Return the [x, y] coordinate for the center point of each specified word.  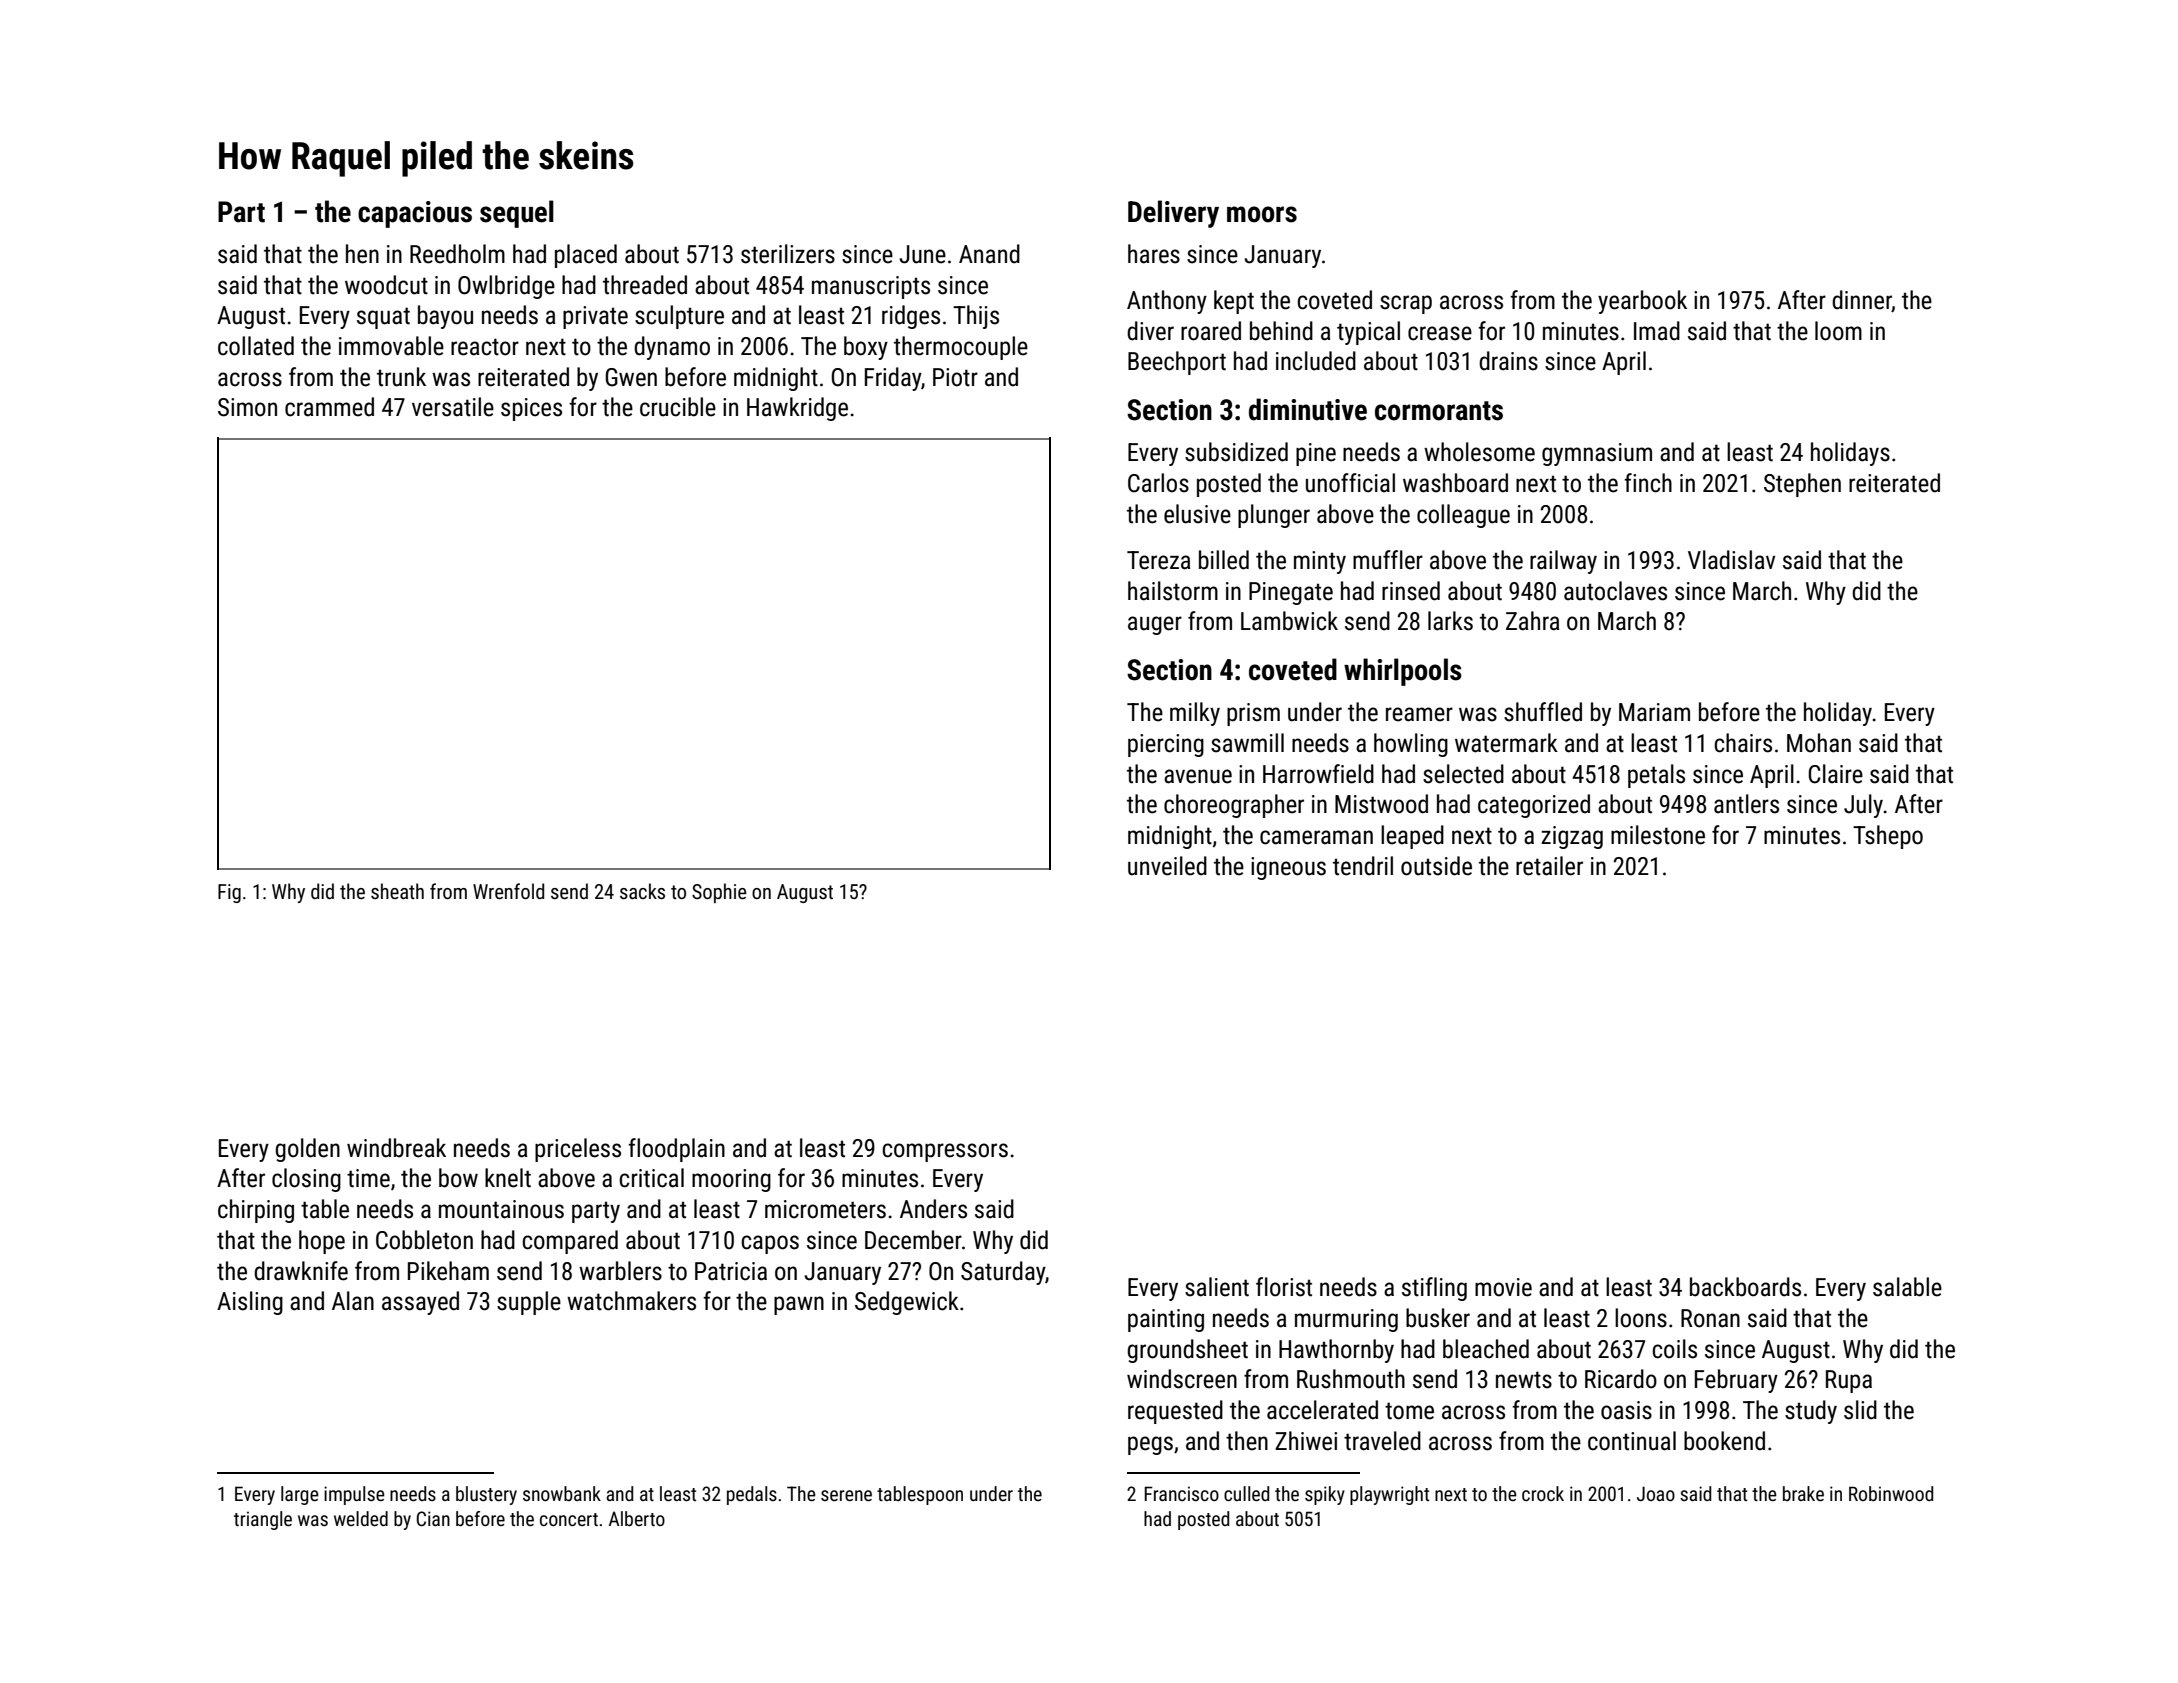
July [1864, 806]
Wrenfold [508, 891]
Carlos [1158, 483]
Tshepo [1888, 837]
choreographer [1234, 806]
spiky [1325, 1495]
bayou [445, 317]
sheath [397, 891]
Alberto [637, 1518]
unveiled [1167, 866]
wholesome [1479, 452]
